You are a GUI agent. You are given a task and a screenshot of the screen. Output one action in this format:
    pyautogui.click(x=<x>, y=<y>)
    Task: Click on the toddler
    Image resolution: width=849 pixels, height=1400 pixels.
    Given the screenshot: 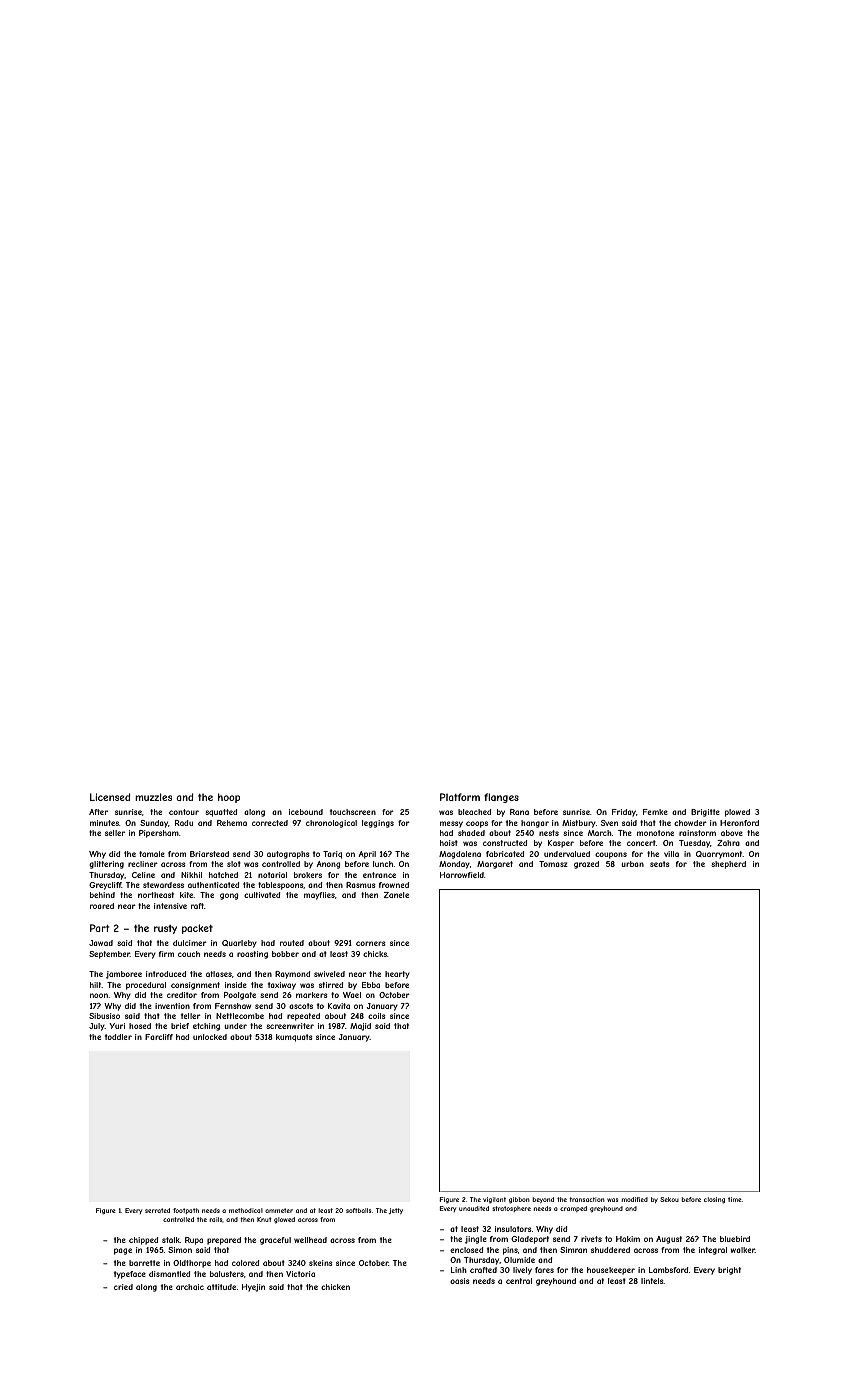 What is the action you would take?
    pyautogui.click(x=118, y=1037)
